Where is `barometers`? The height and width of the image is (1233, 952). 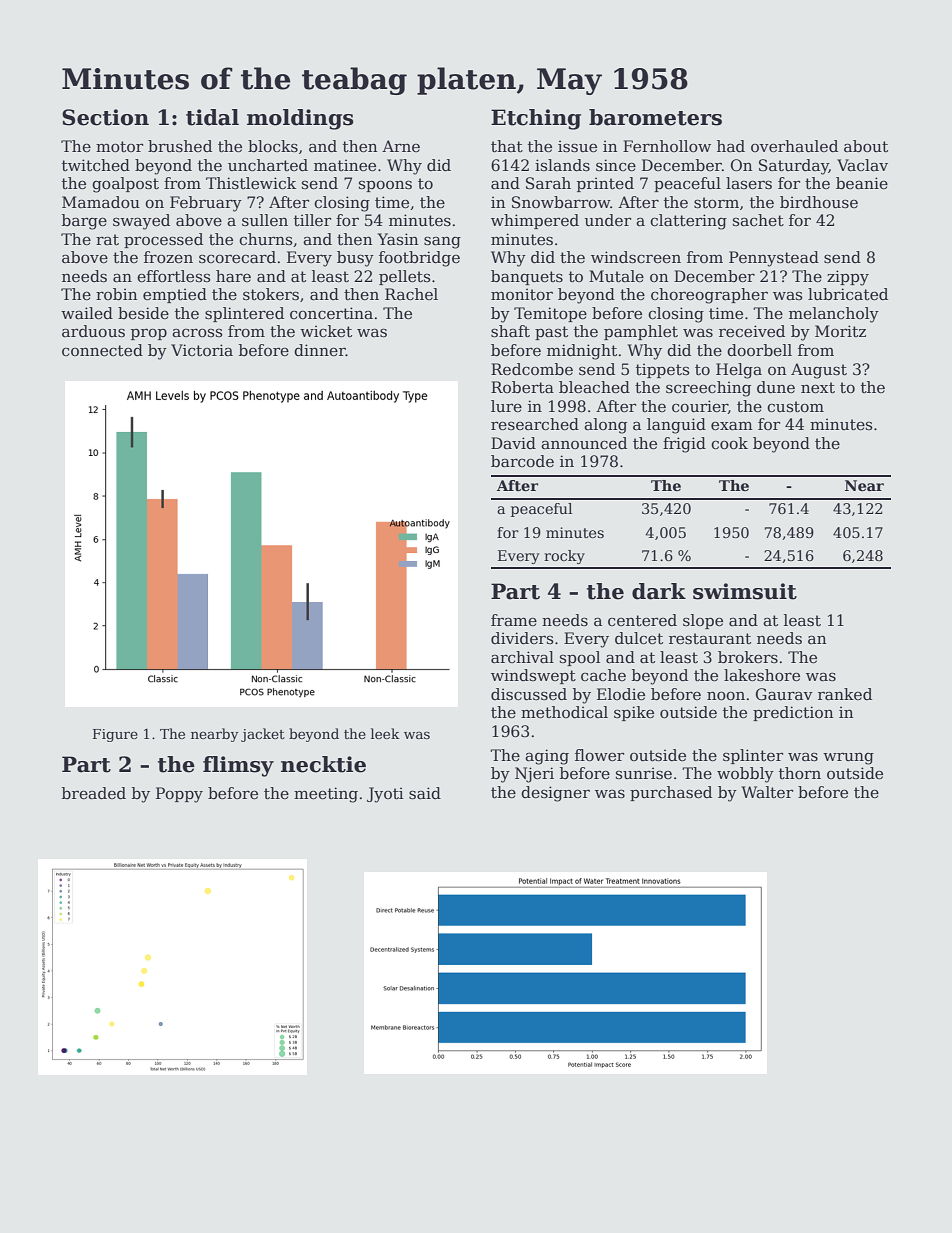
barometers is located at coordinates (655, 117).
